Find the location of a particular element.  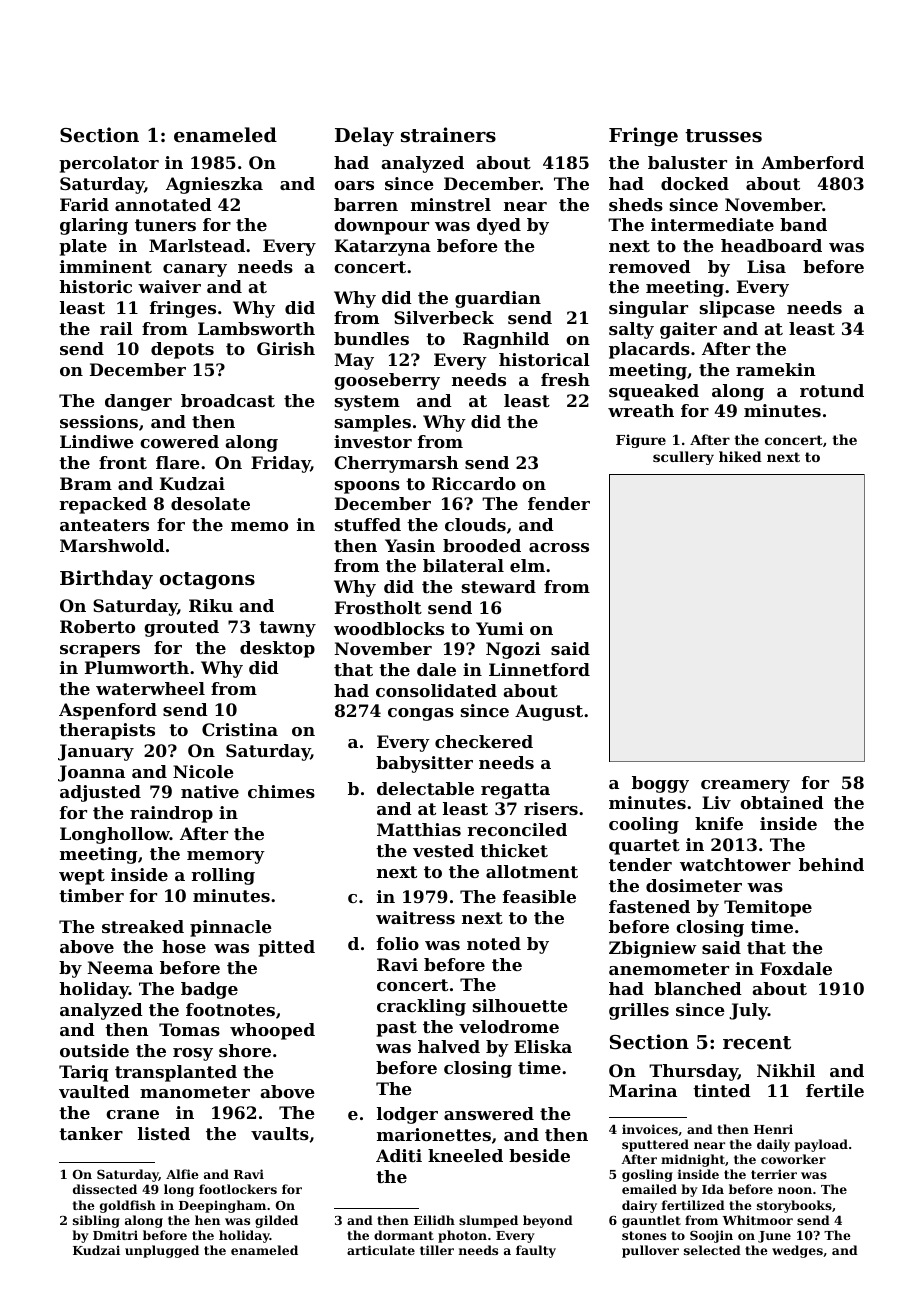

trusses is located at coordinates (723, 136).
